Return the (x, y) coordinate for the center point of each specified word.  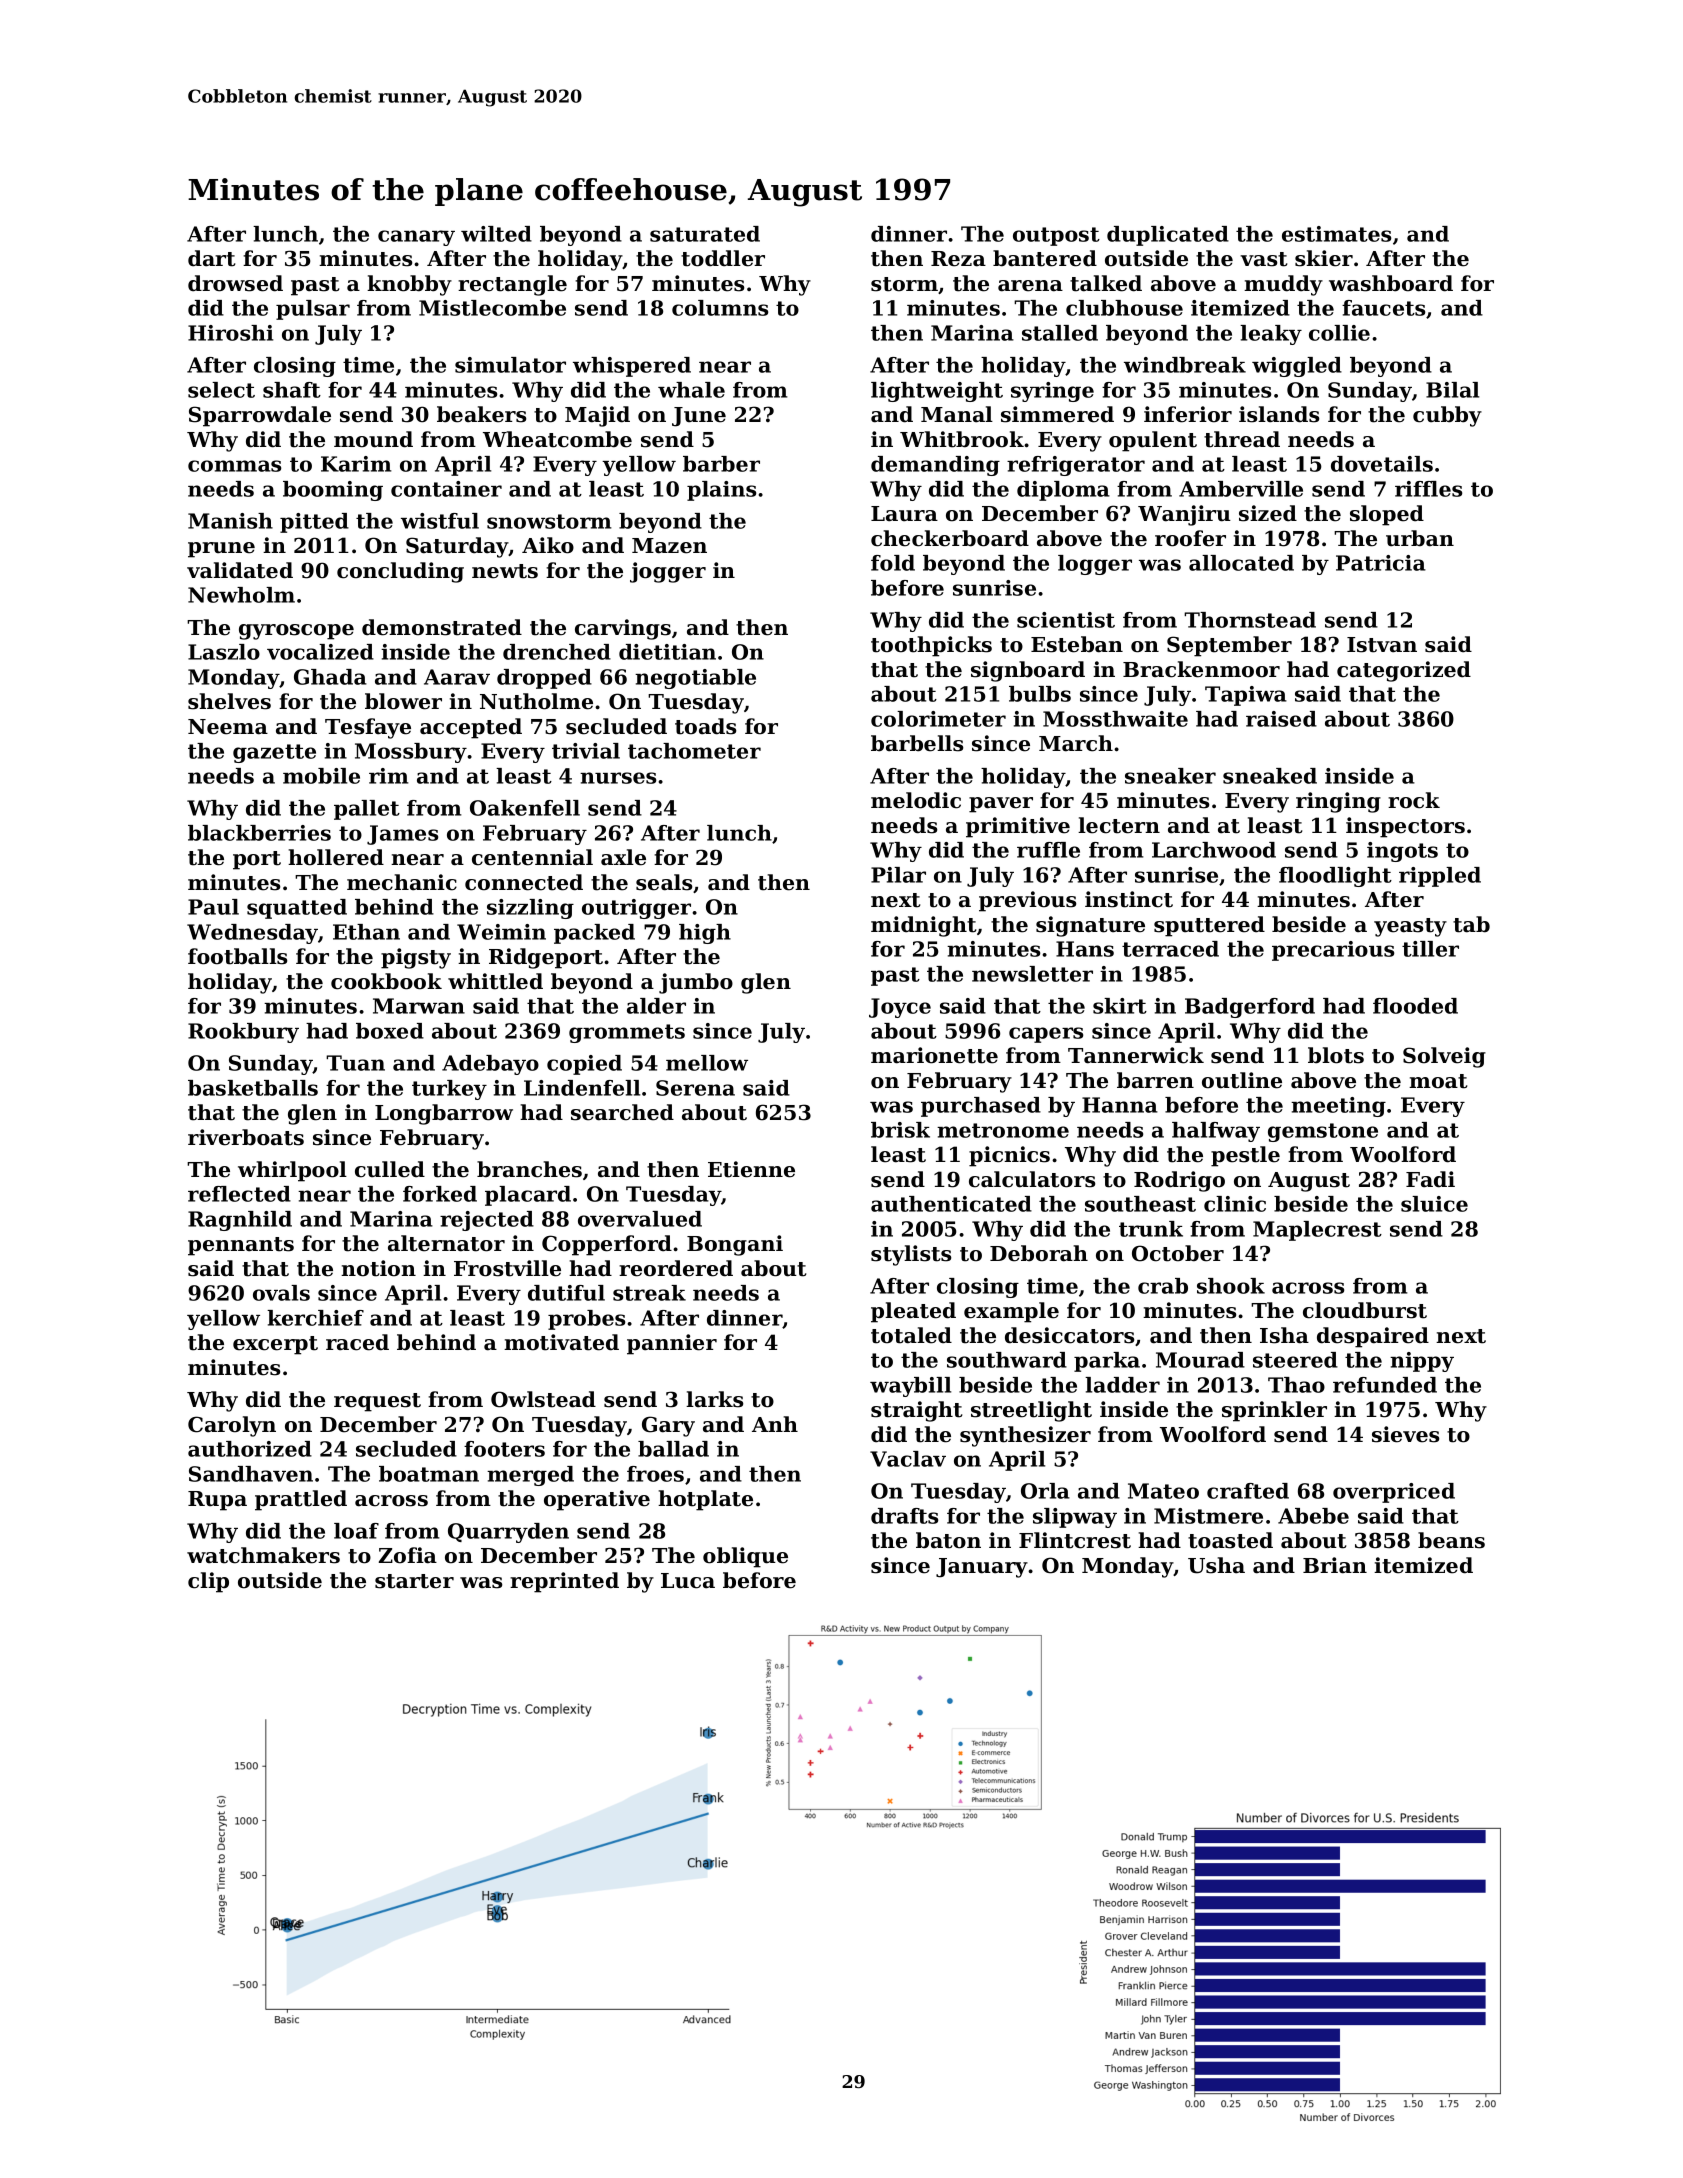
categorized (1404, 671)
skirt (1120, 1006)
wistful (440, 521)
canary (416, 238)
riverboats (246, 1137)
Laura (904, 514)
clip (208, 1582)
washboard (1391, 283)
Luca (688, 1581)
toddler (723, 258)
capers (1046, 1035)
